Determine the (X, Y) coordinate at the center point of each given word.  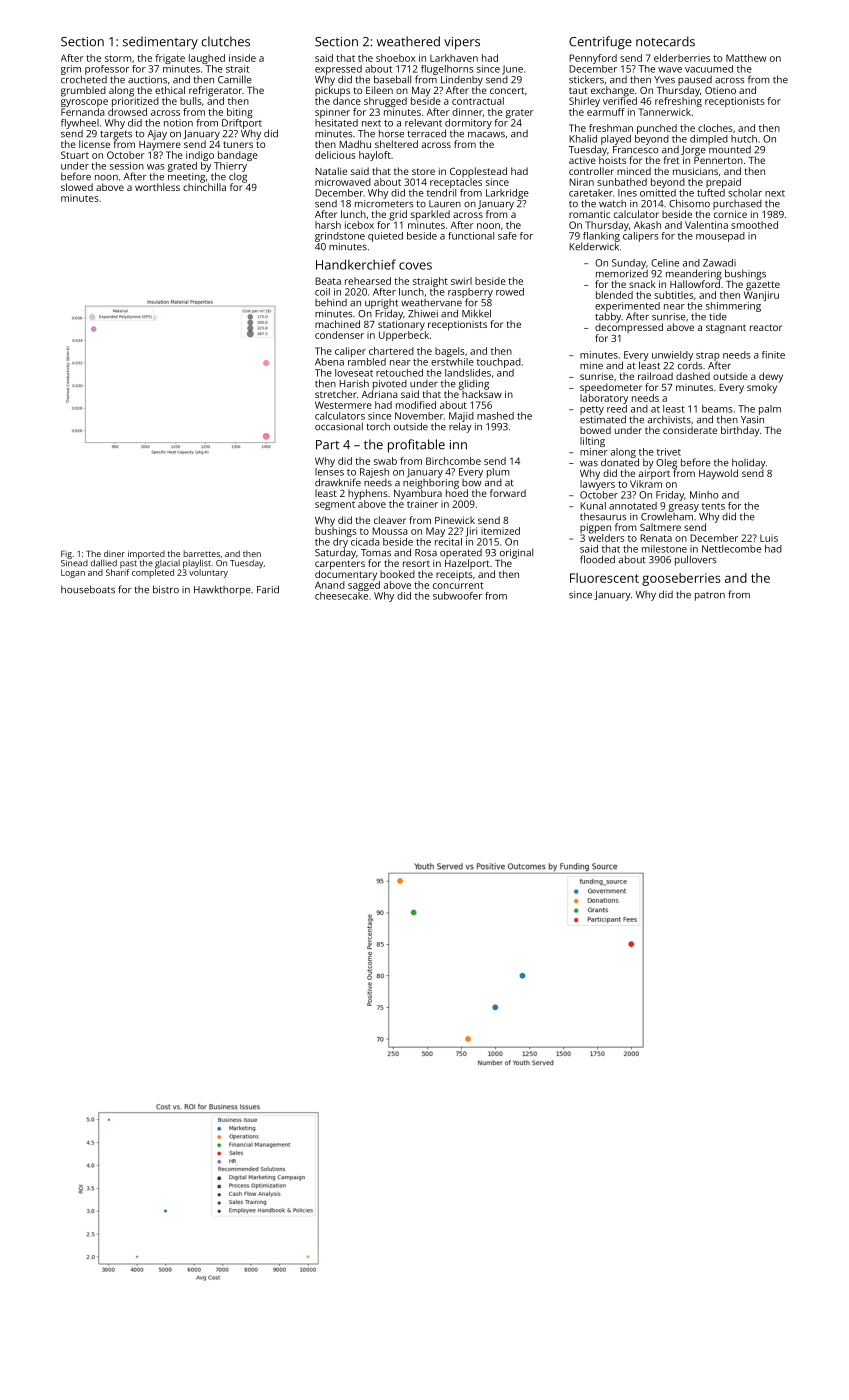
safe (507, 236)
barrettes (201, 553)
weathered (408, 41)
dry (340, 543)
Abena (329, 362)
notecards (665, 41)
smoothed (754, 225)
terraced (426, 133)
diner (114, 553)
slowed (77, 187)
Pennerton (718, 160)
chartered (391, 351)
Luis (769, 538)
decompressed (629, 328)
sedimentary (160, 43)
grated (182, 167)
